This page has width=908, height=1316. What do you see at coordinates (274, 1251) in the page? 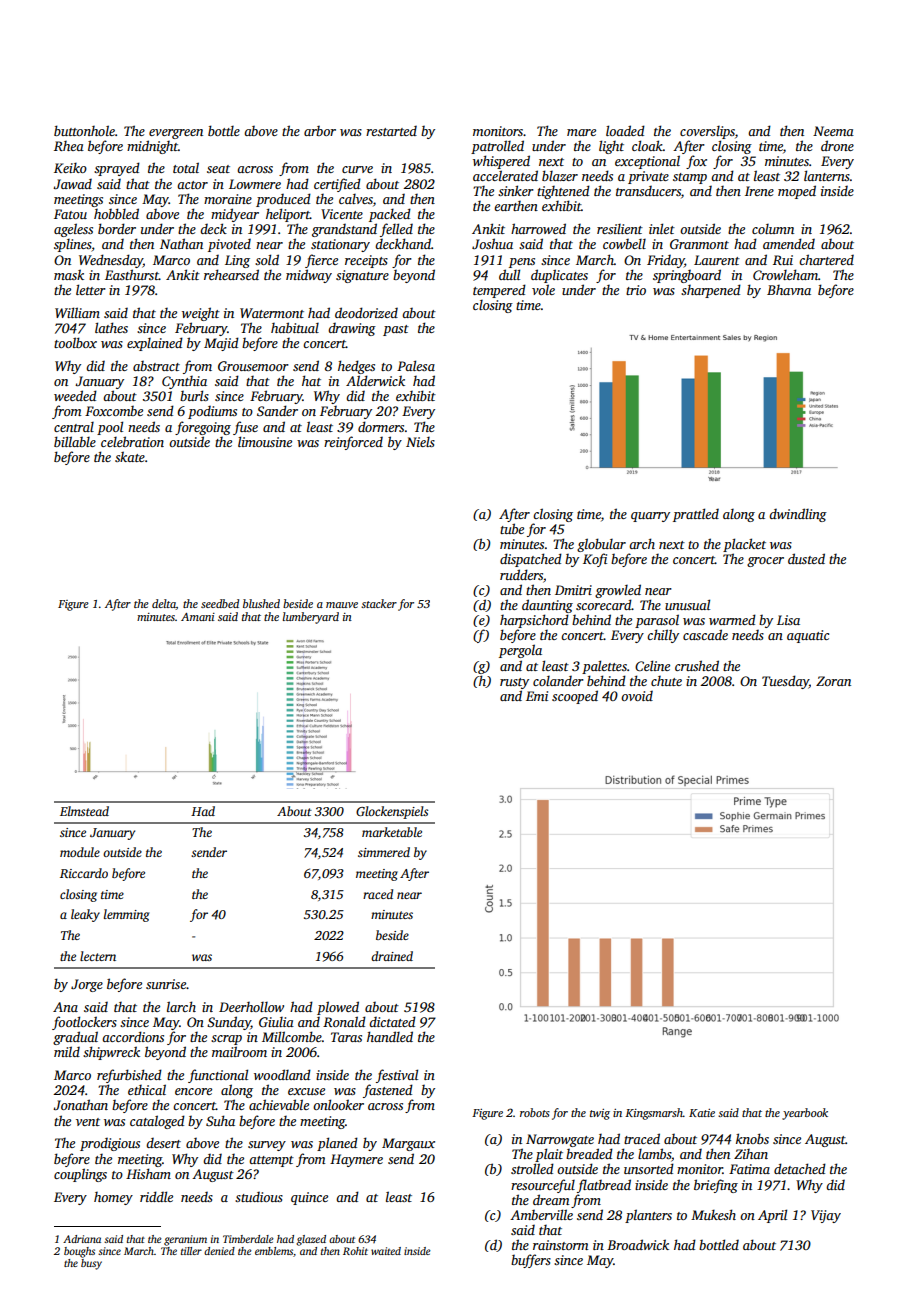
I see `emblems` at bounding box center [274, 1251].
